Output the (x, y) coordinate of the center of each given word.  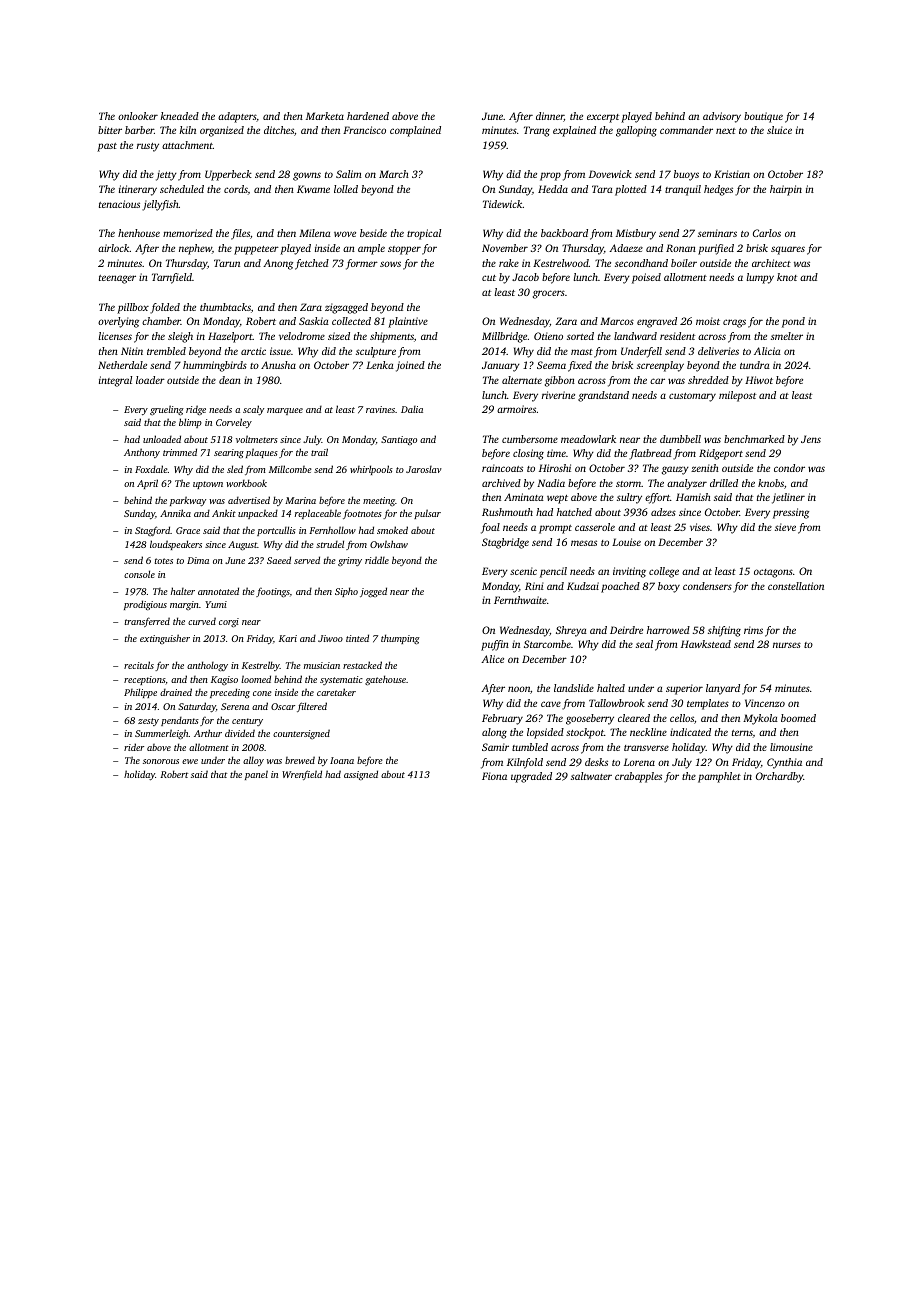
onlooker (138, 116)
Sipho (346, 592)
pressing (791, 513)
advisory (722, 117)
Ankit (224, 513)
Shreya (571, 631)
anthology (207, 666)
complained (415, 131)
